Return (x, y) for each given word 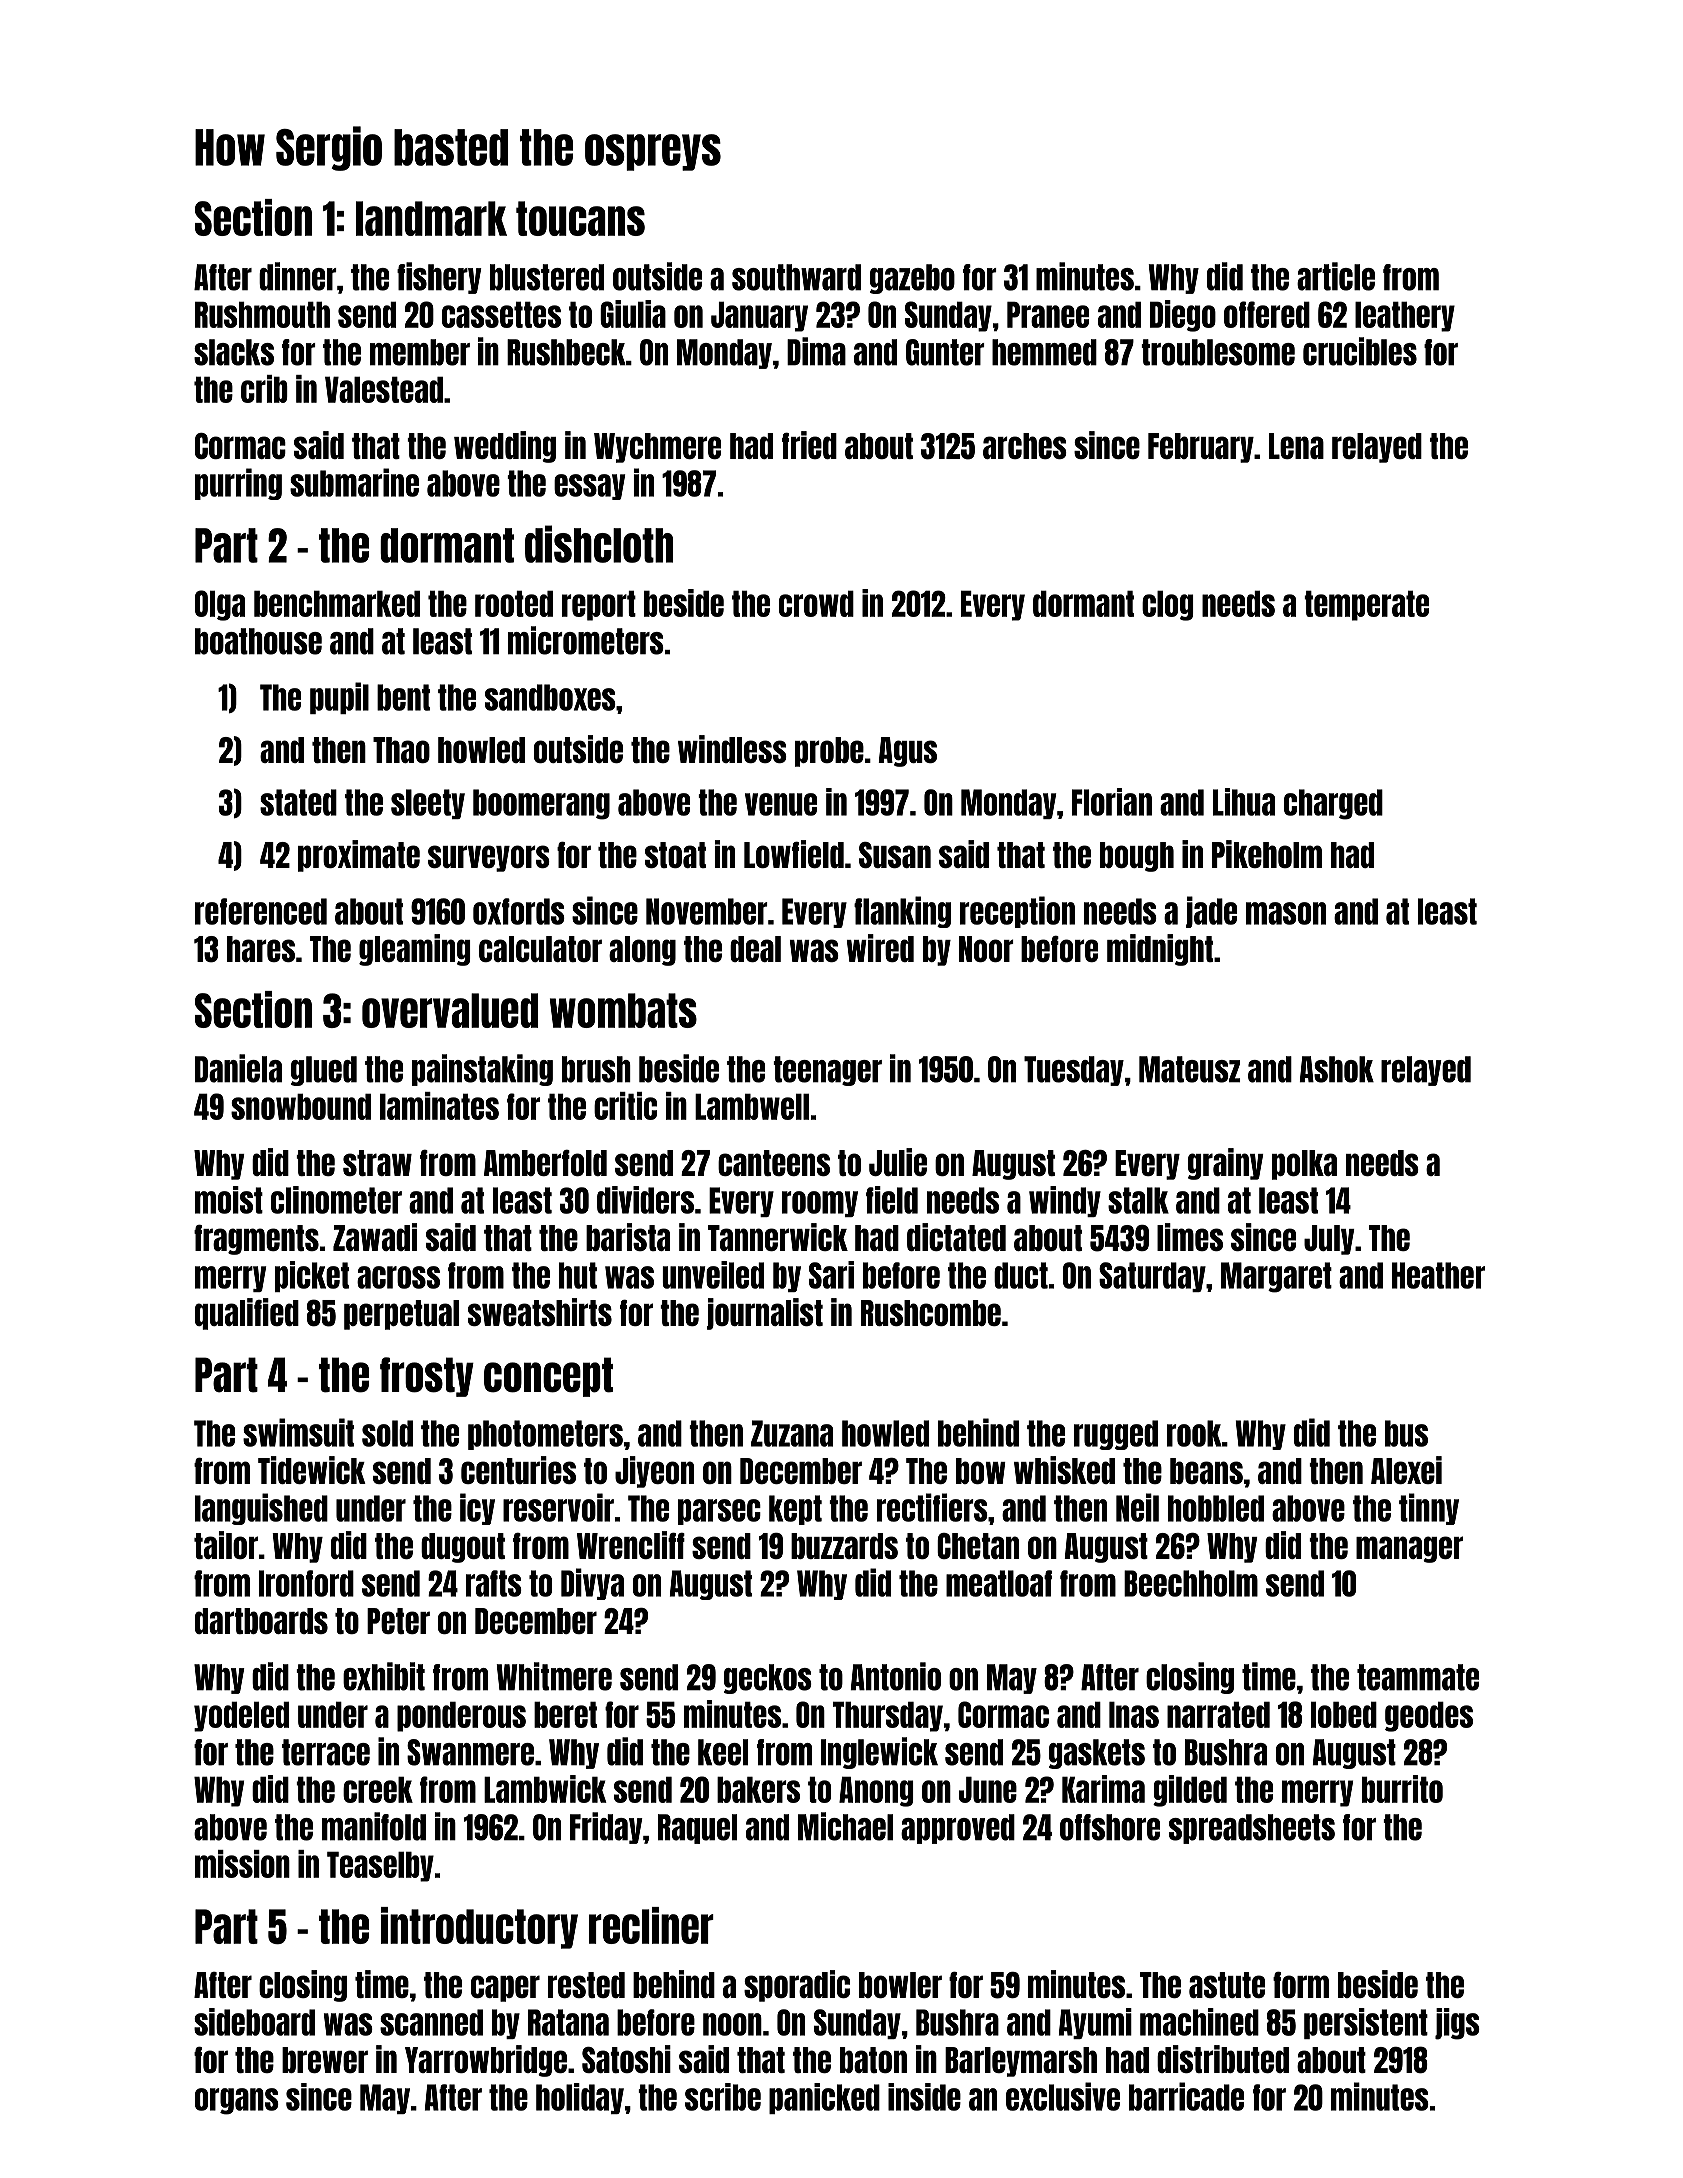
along (642, 951)
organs (237, 2101)
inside (924, 2097)
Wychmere (657, 448)
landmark (431, 218)
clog (1167, 605)
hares (261, 949)
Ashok (1337, 1069)
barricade (1186, 2096)
